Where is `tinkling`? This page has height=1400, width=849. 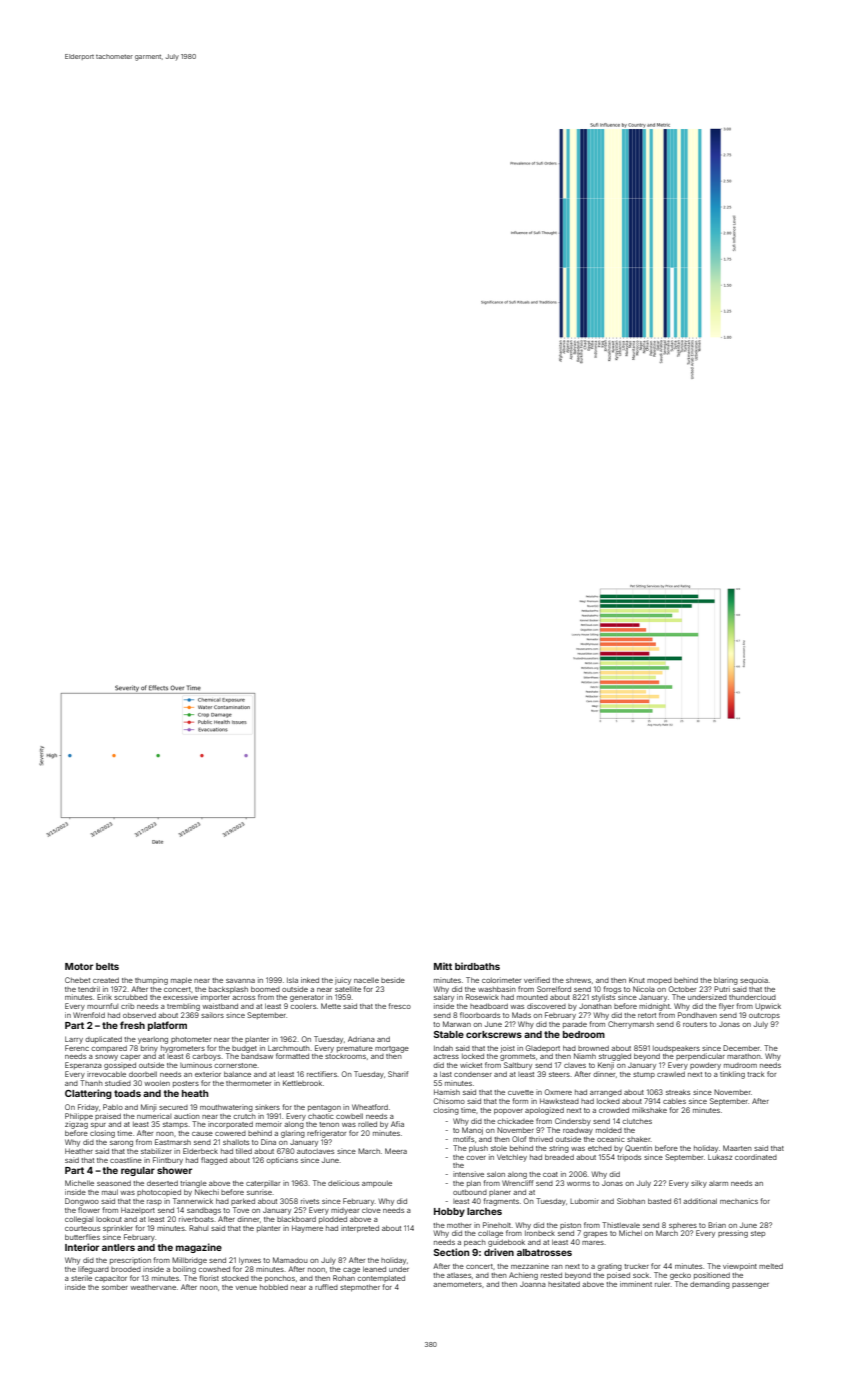 tinkling is located at coordinates (732, 1075).
